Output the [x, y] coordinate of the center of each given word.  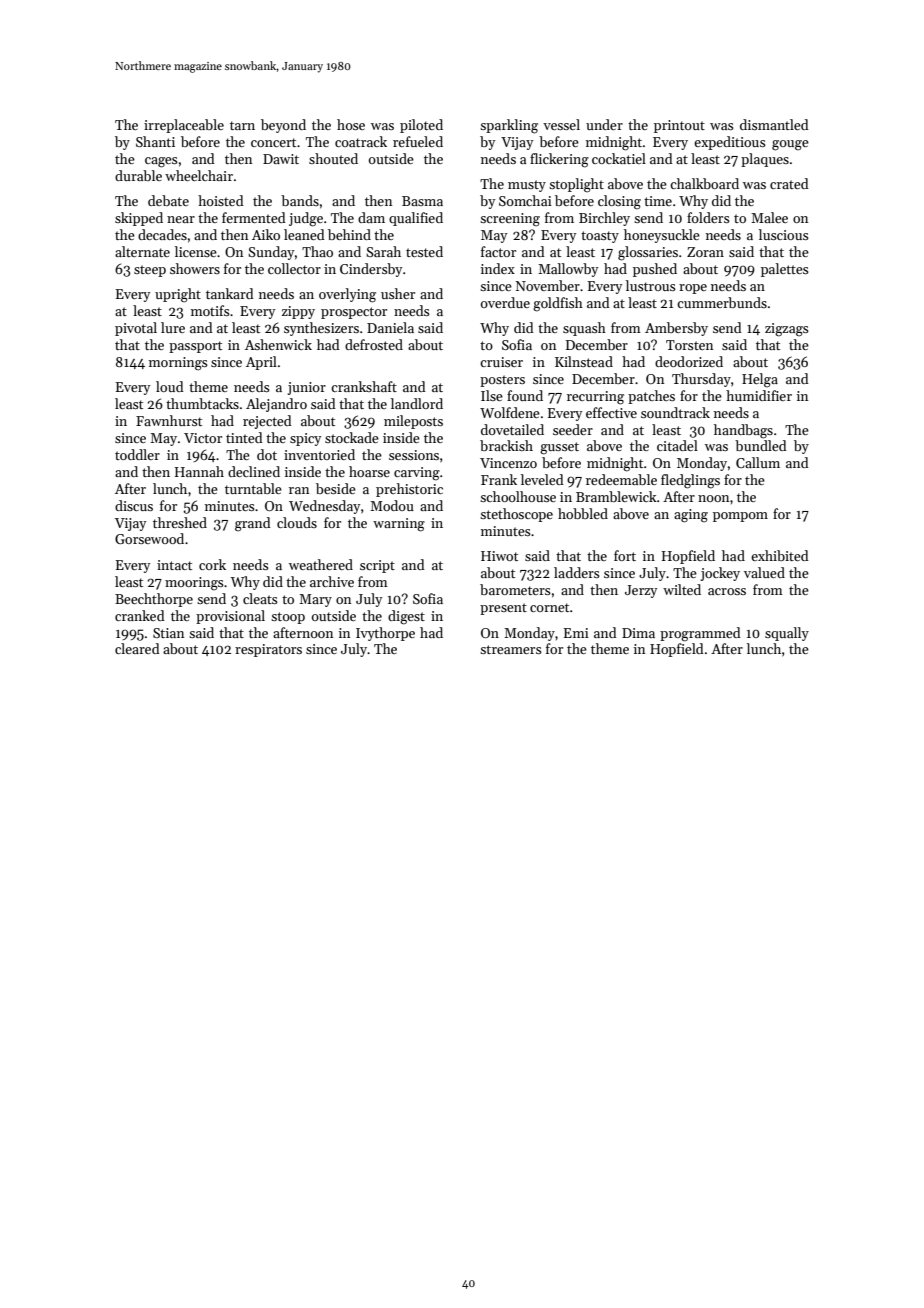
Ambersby [676, 329]
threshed [180, 522]
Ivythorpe [385, 634]
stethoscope [516, 515]
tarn [242, 125]
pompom [740, 517]
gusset [559, 448]
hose [351, 124]
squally [787, 634]
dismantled [774, 124]
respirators [268, 650]
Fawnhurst [169, 420]
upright [178, 295]
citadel [677, 445]
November [548, 285]
